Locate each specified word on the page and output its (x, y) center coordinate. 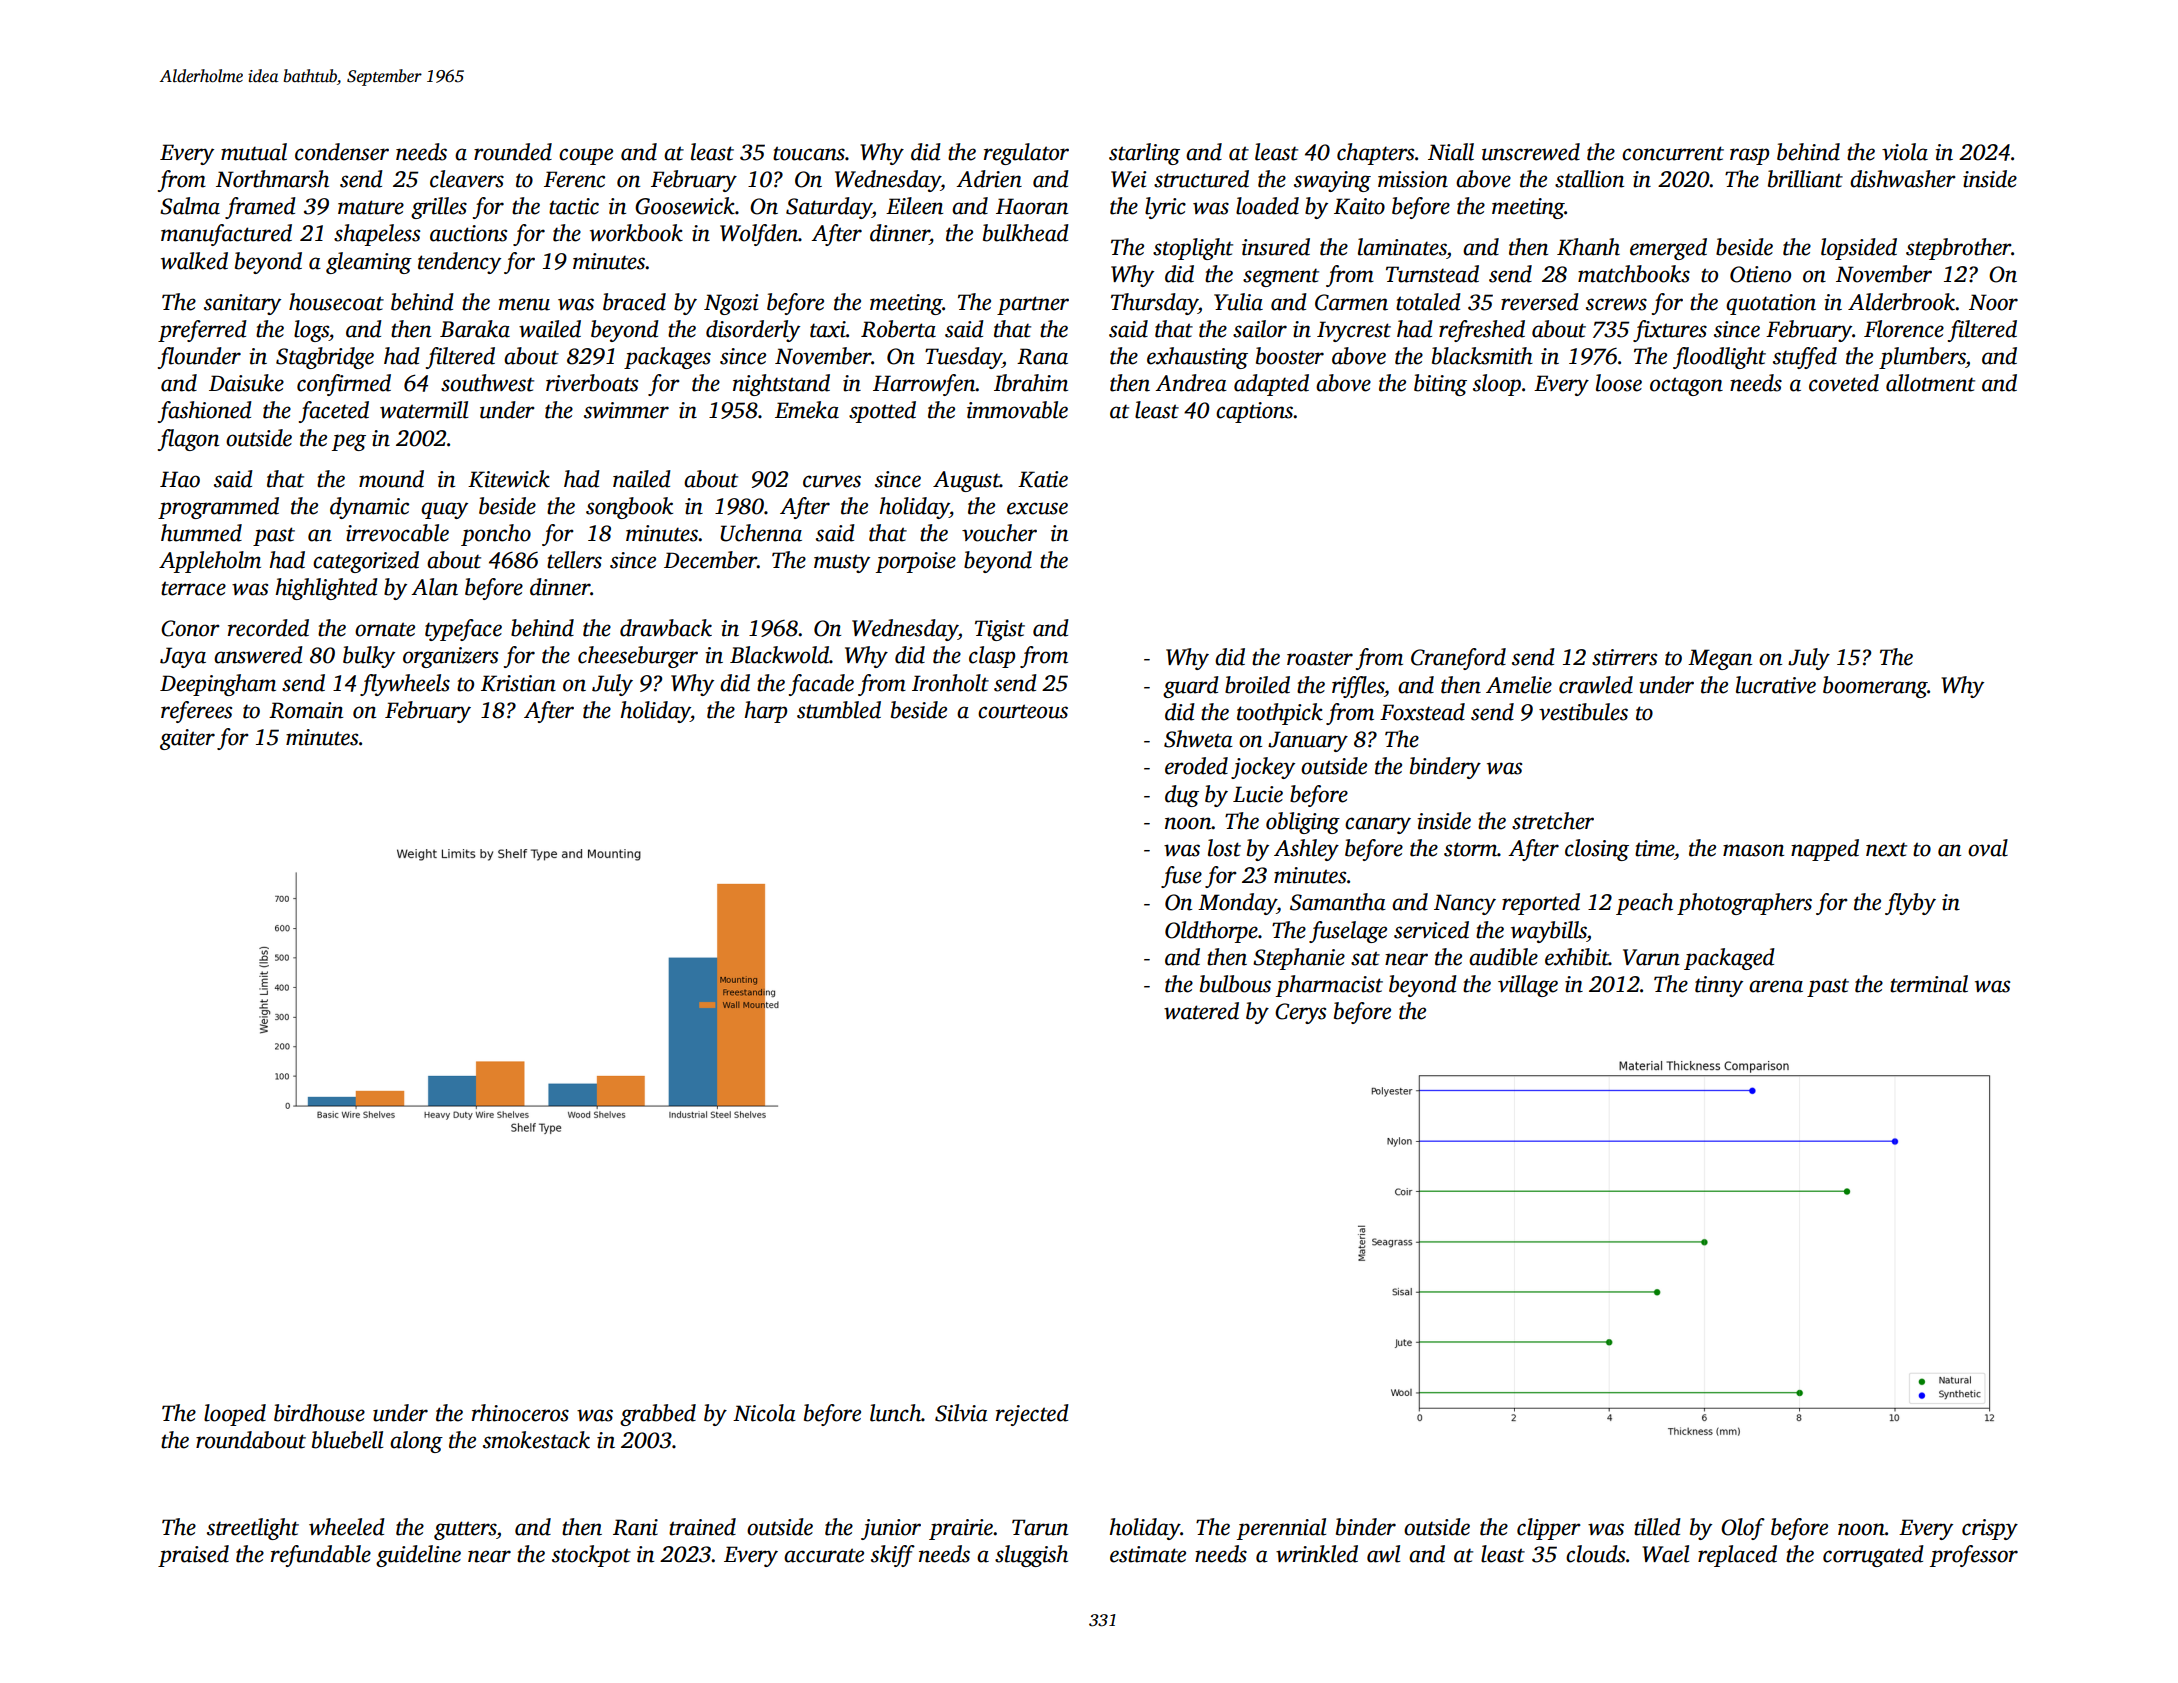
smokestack (536, 1440)
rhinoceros (520, 1413)
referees (196, 712)
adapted (1271, 385)
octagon (1686, 386)
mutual (254, 152)
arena (1776, 986)
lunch (895, 1413)
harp (766, 712)
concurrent (1673, 153)
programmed (218, 508)
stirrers (1624, 657)
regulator (1026, 154)
